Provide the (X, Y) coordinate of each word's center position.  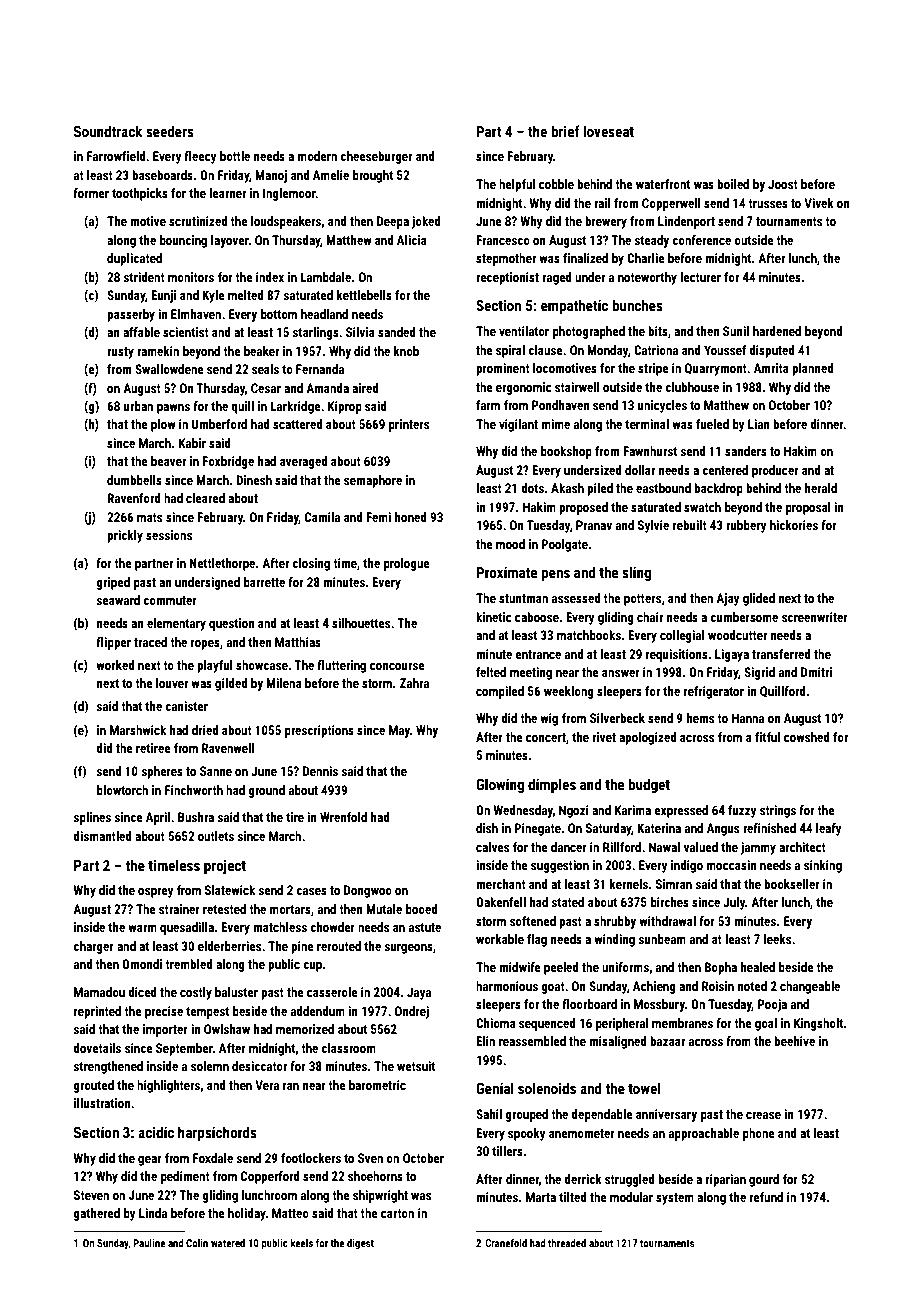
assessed (576, 598)
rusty (120, 353)
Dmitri (816, 672)
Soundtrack (108, 131)
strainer (179, 909)
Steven (91, 1195)
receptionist (507, 278)
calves (492, 847)
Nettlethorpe (222, 564)
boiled (733, 184)
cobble (556, 184)
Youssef (725, 350)
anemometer (582, 1133)
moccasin (732, 865)
